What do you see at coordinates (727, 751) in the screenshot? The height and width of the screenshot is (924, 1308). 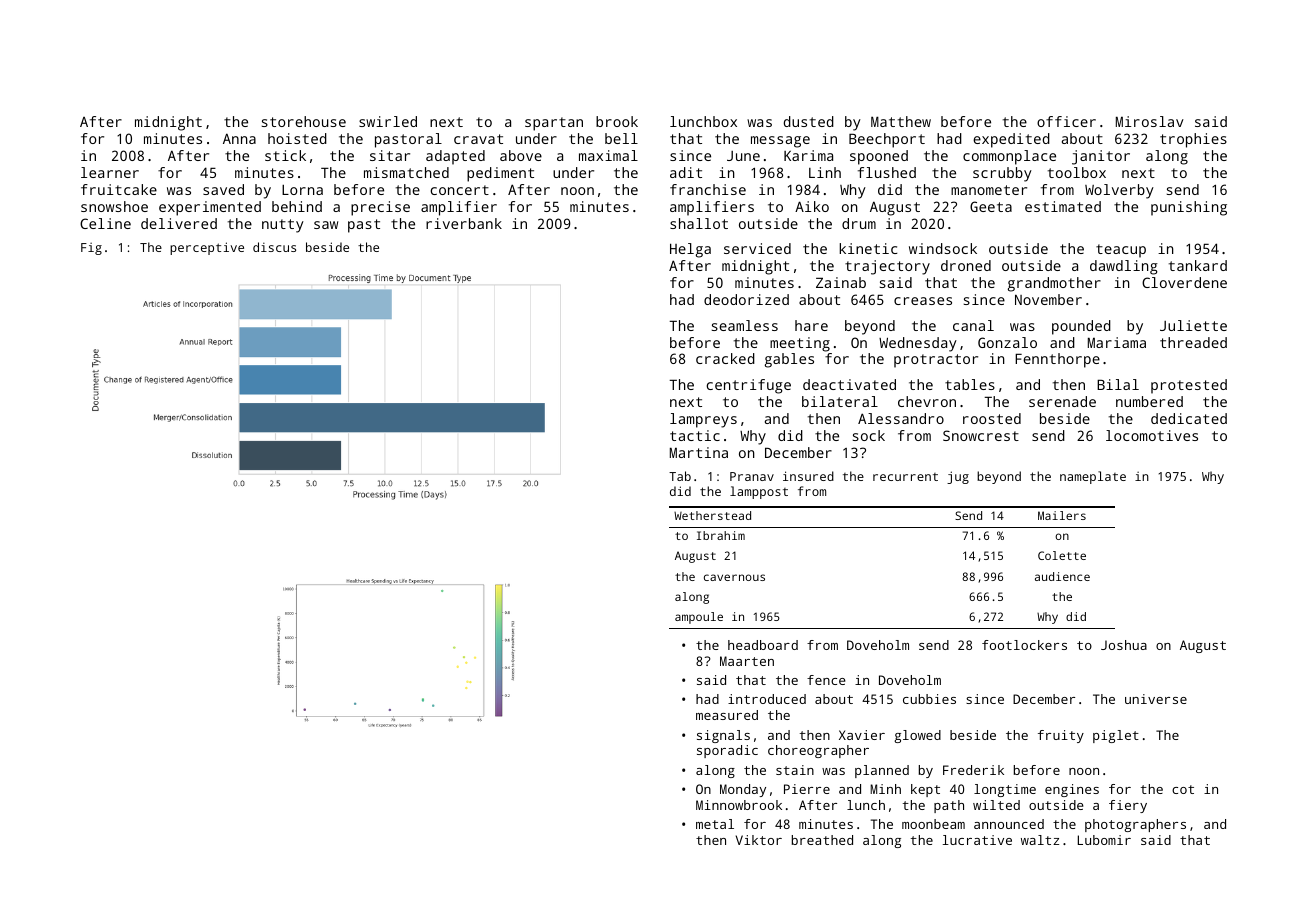 I see `sporadic` at bounding box center [727, 751].
